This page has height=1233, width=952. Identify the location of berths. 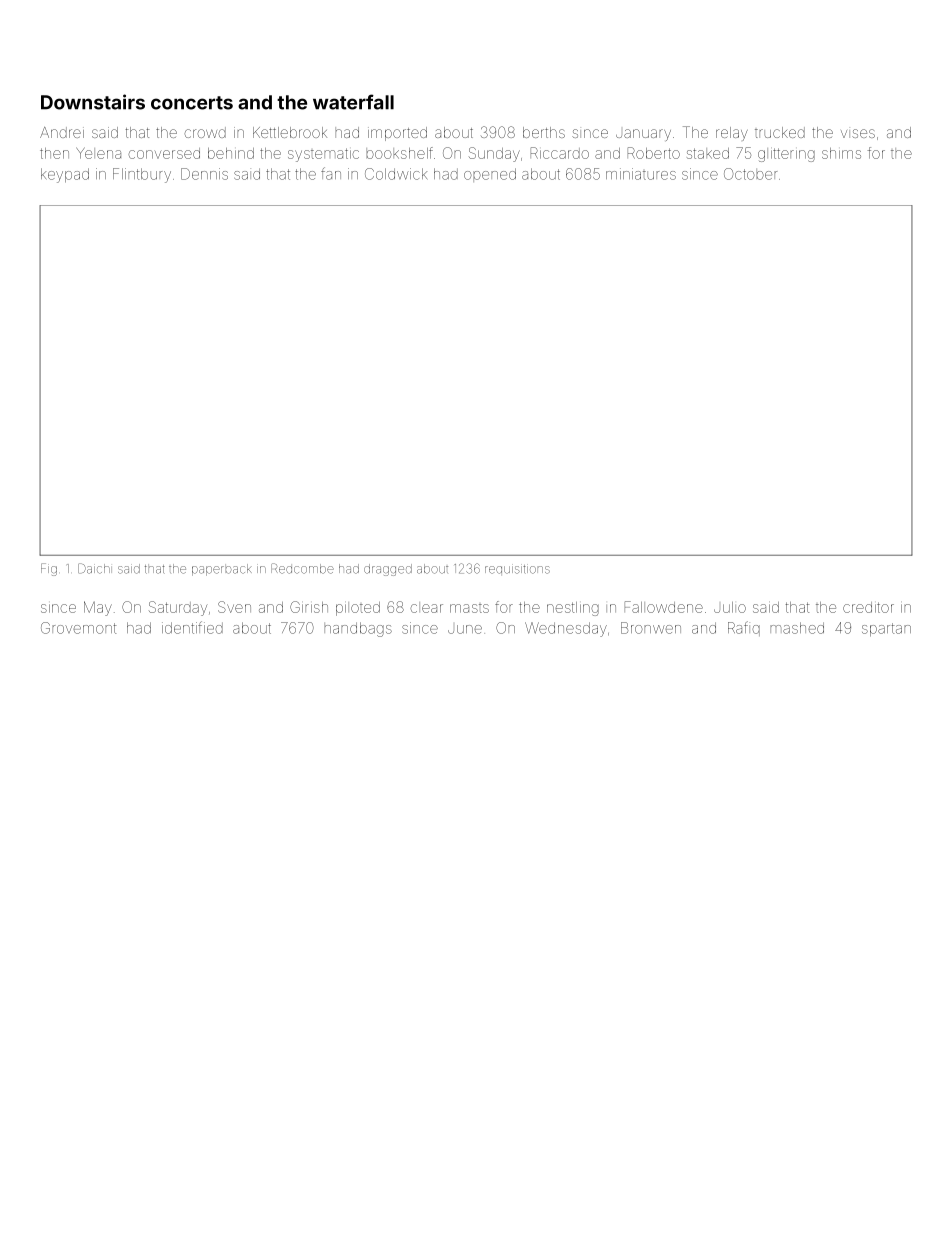
(544, 132).
